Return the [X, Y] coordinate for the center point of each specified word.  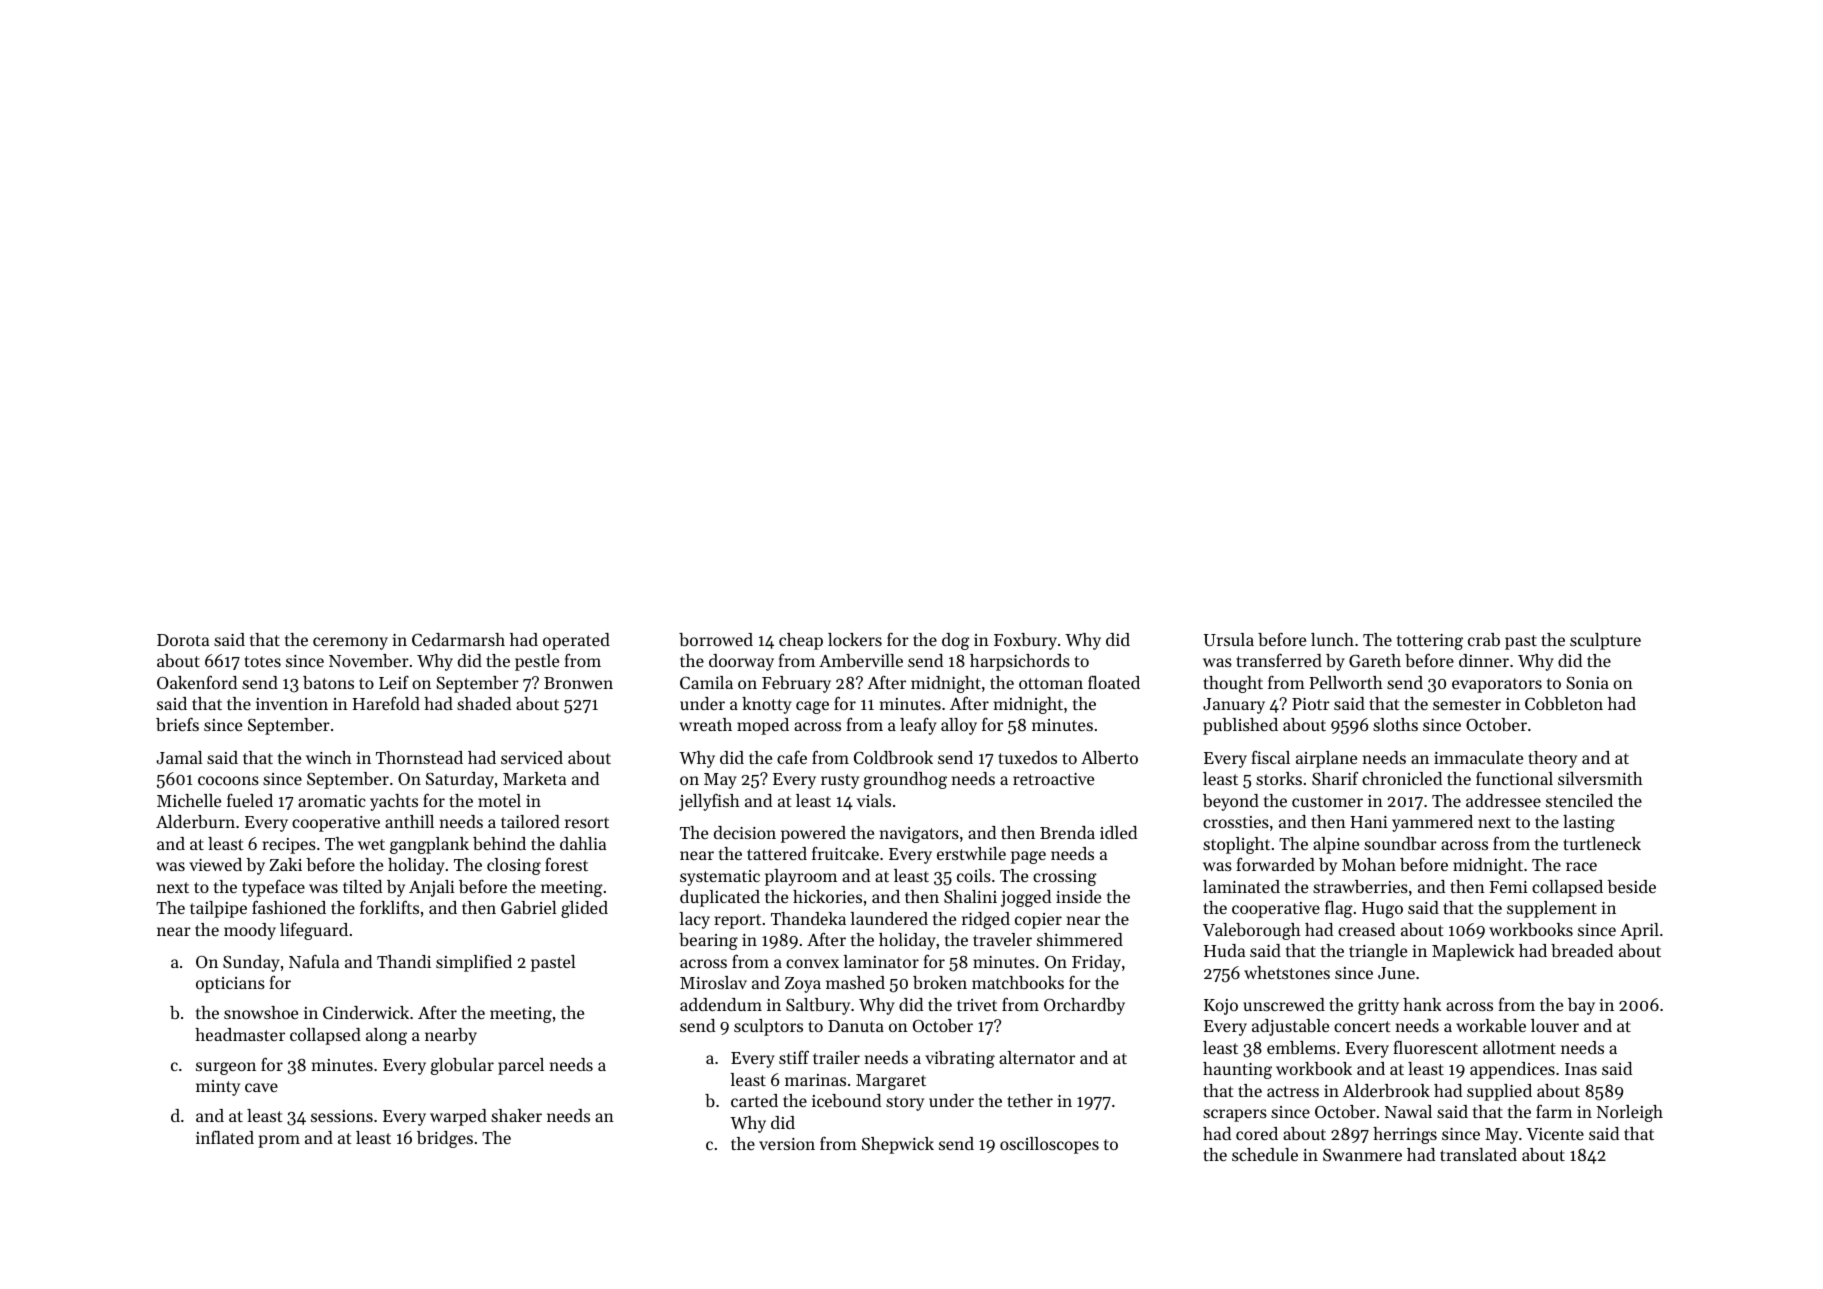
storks [1279, 778]
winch [329, 757]
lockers [855, 639]
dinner [1484, 660]
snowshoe [261, 1012]
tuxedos [1027, 757]
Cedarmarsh [458, 639]
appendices [1512, 1070]
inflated [225, 1137]
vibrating [960, 1059]
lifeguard [314, 931]
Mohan [1369, 864]
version [787, 1144]
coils [974, 875]
